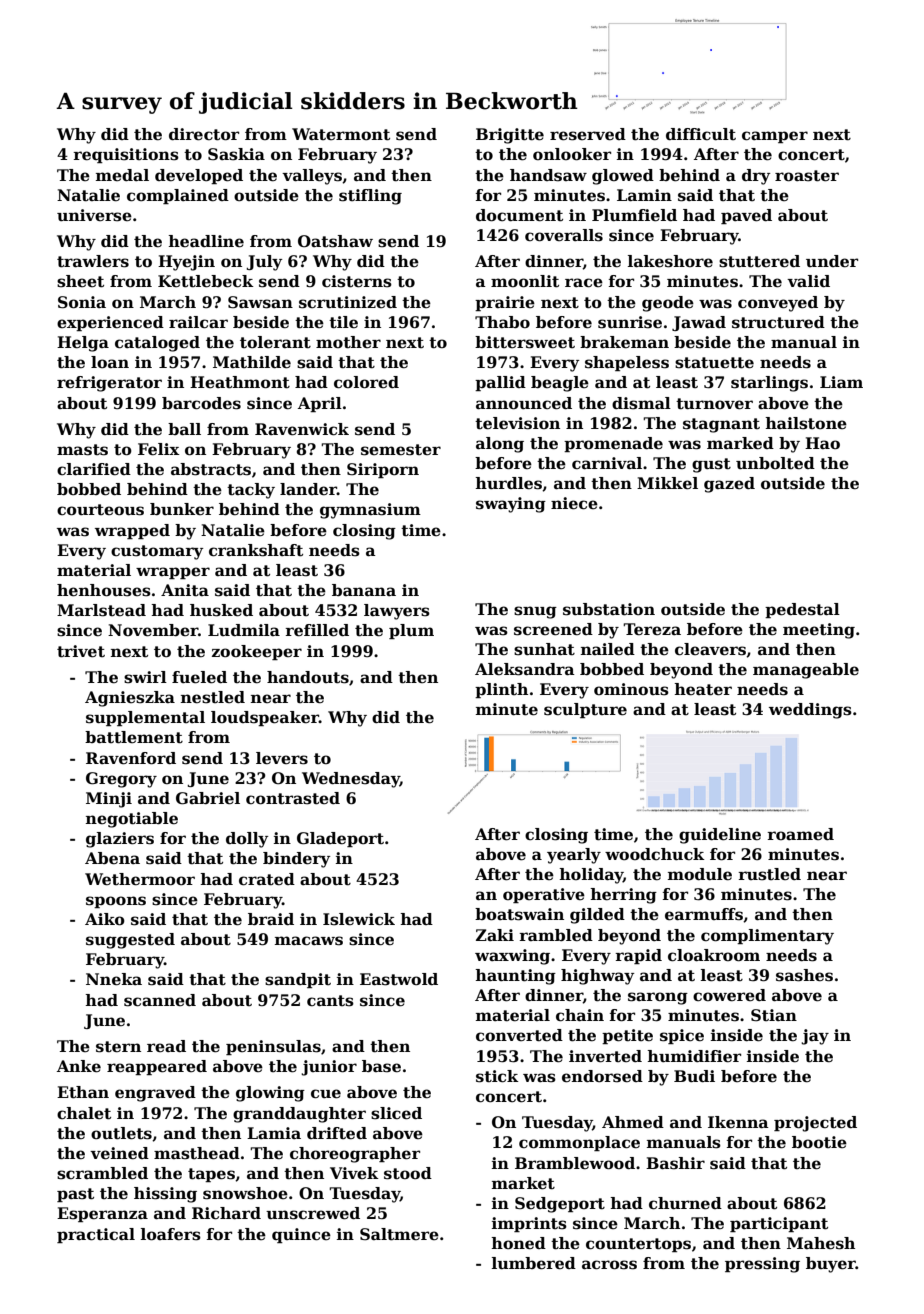 This page has height=1314, width=924. Describe the element at coordinates (132, 531) in the page. I see `wrapped` at that location.
